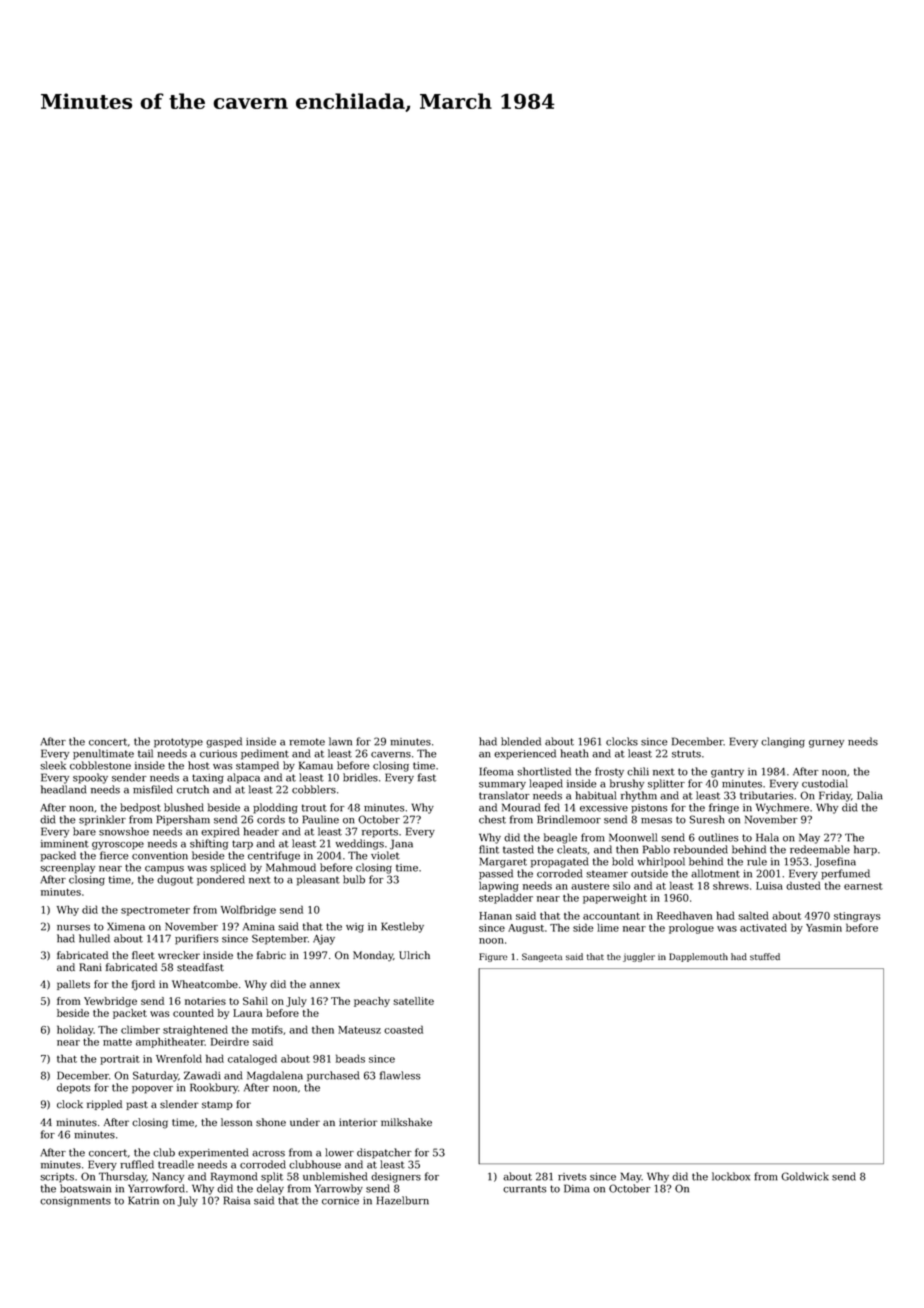 This image has height=1308, width=924. What do you see at coordinates (224, 742) in the image?
I see `gasped` at bounding box center [224, 742].
